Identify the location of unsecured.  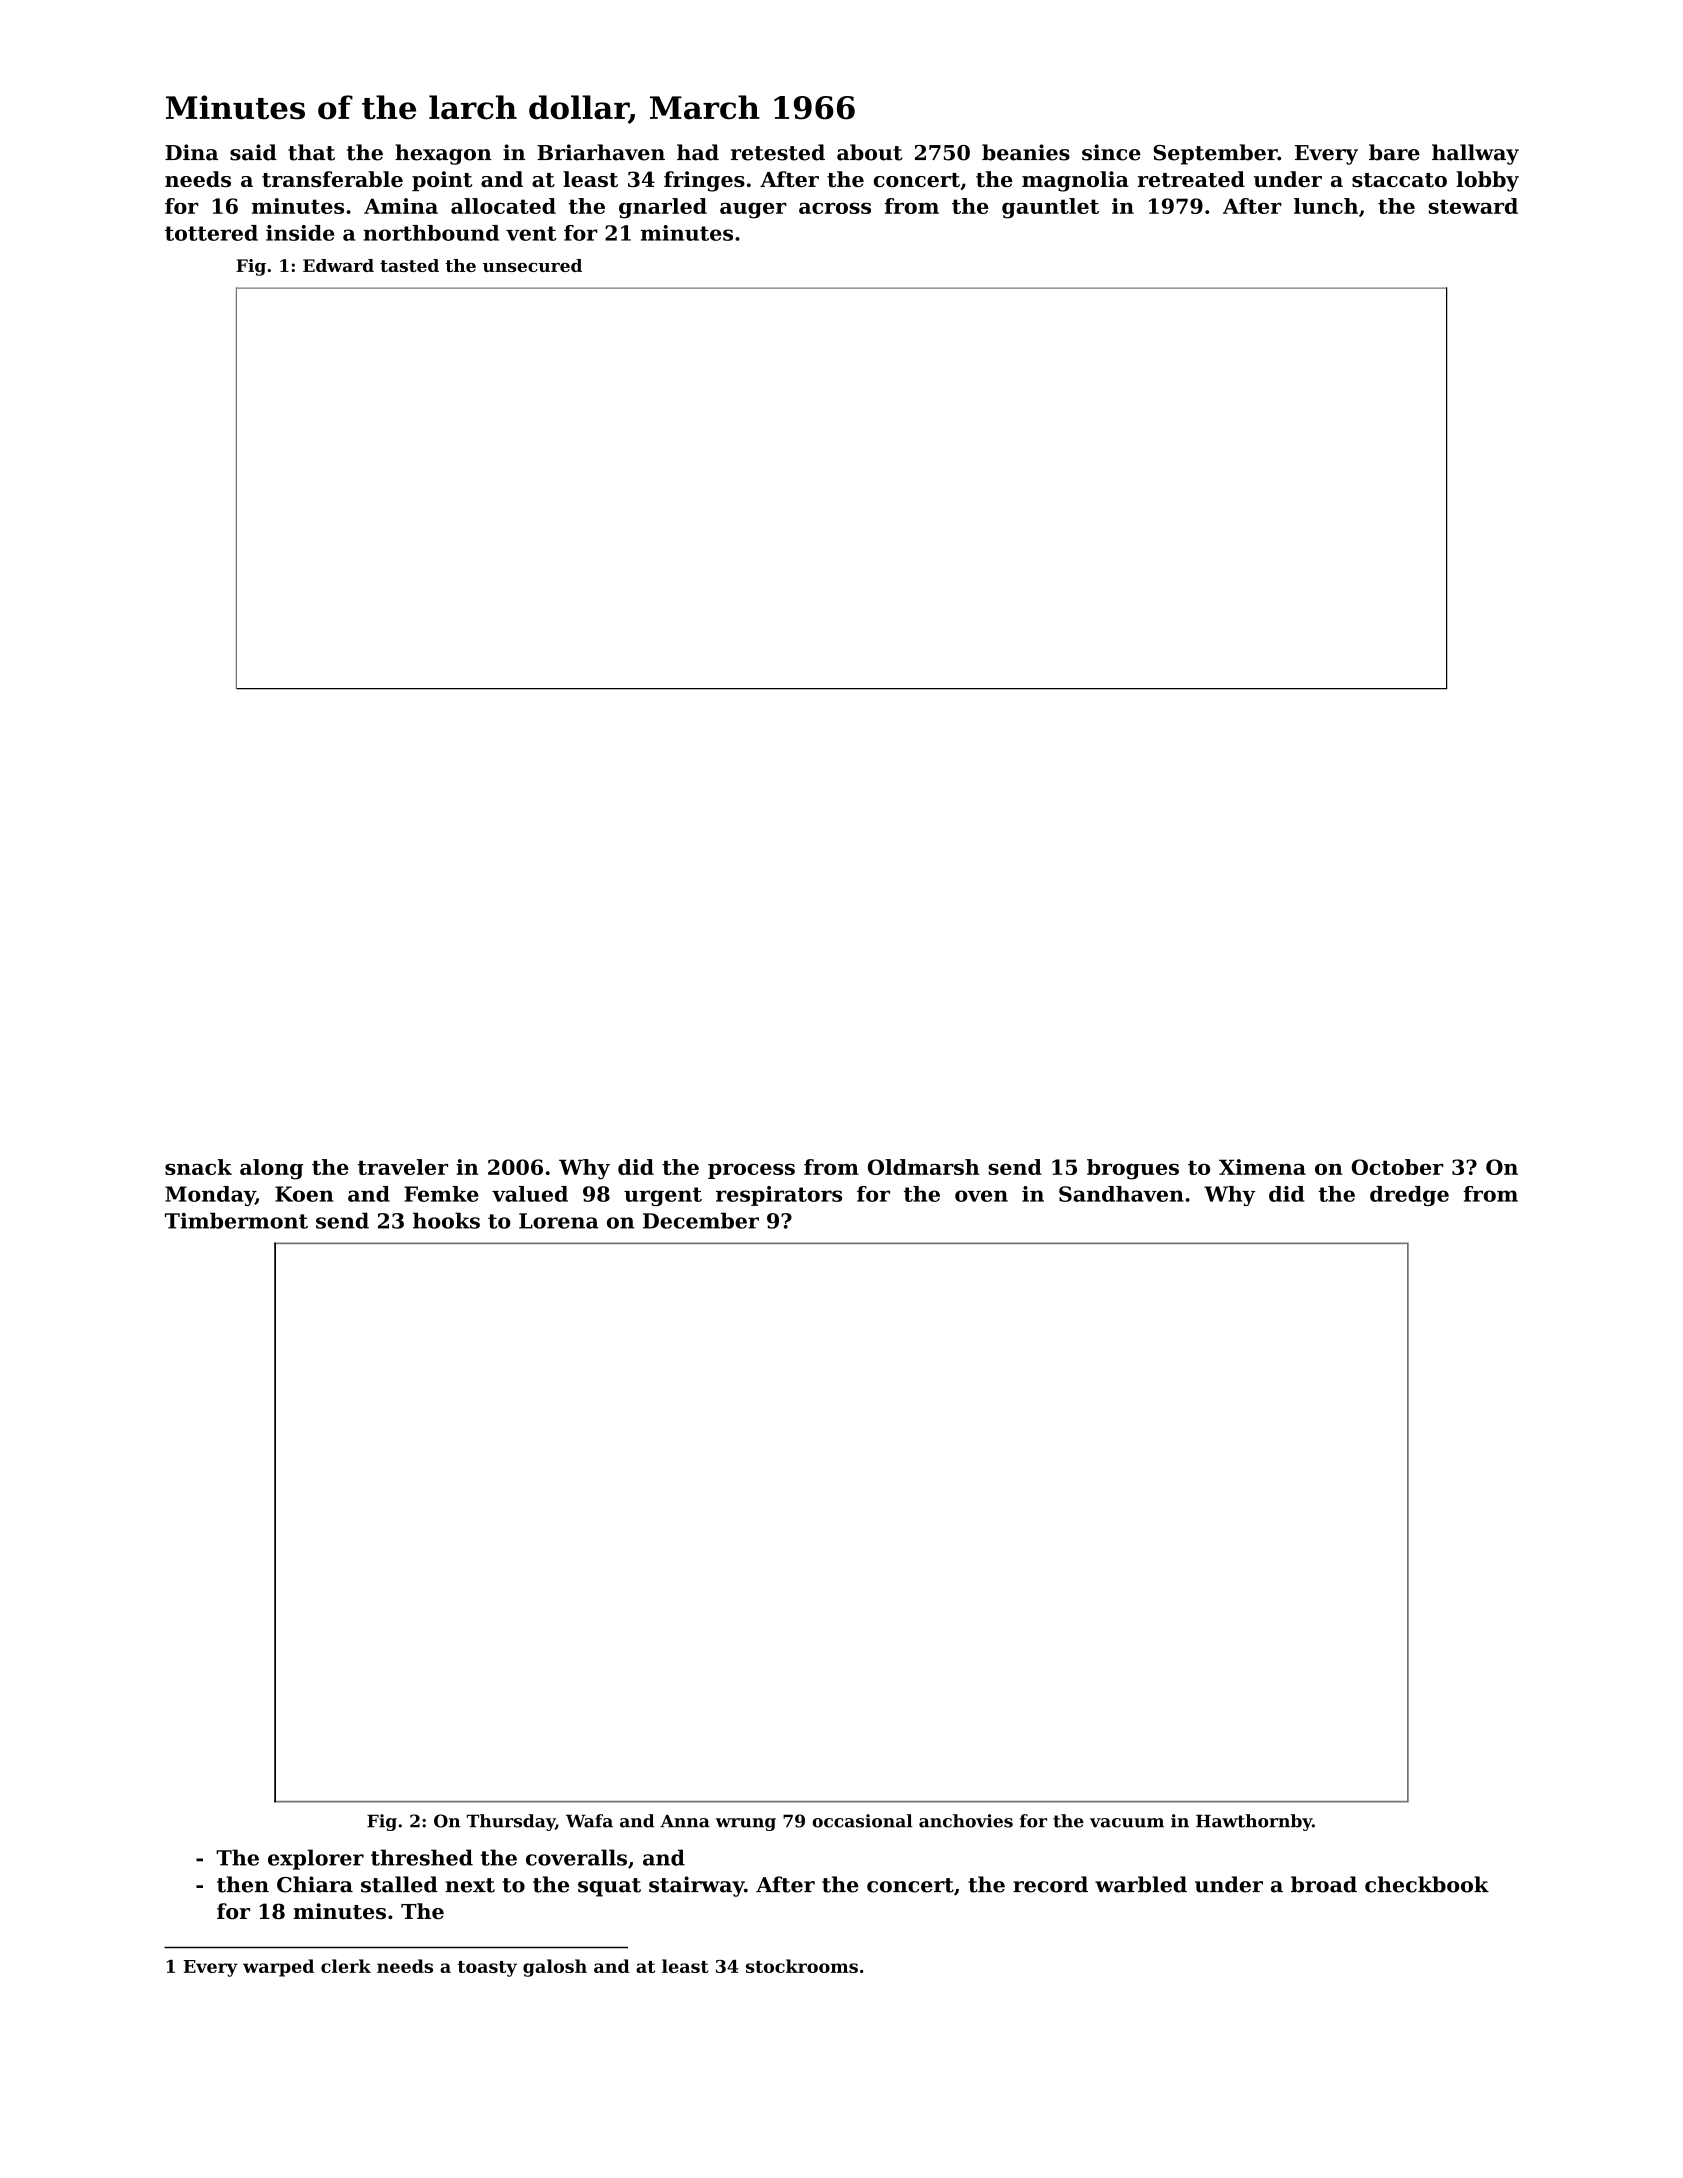
(532, 265).
